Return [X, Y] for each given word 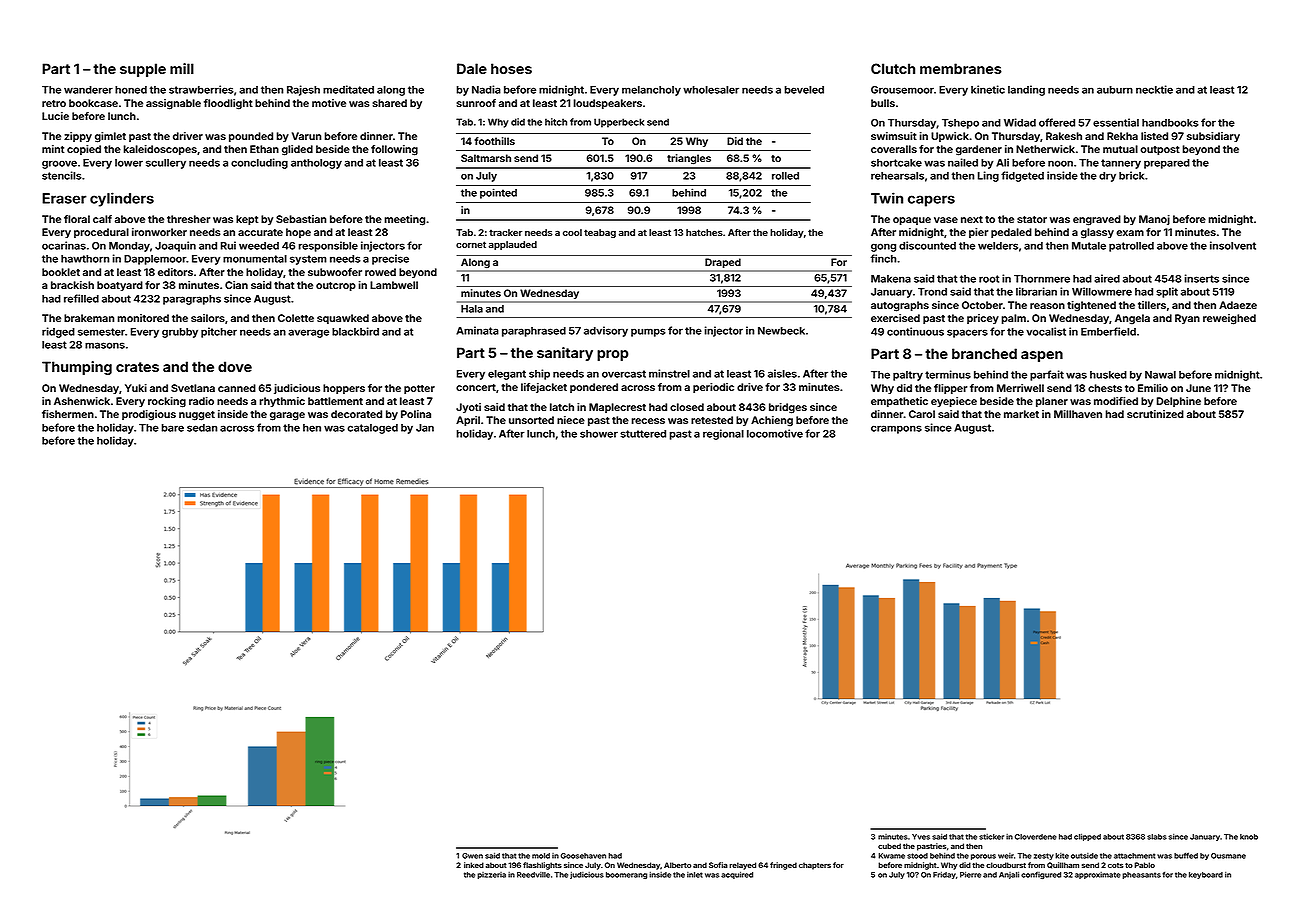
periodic [713, 388]
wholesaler [711, 90]
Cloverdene [1036, 837]
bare [172, 428]
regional [723, 434]
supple [143, 70]
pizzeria [491, 875]
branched [984, 353]
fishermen [68, 414]
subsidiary [1213, 137]
